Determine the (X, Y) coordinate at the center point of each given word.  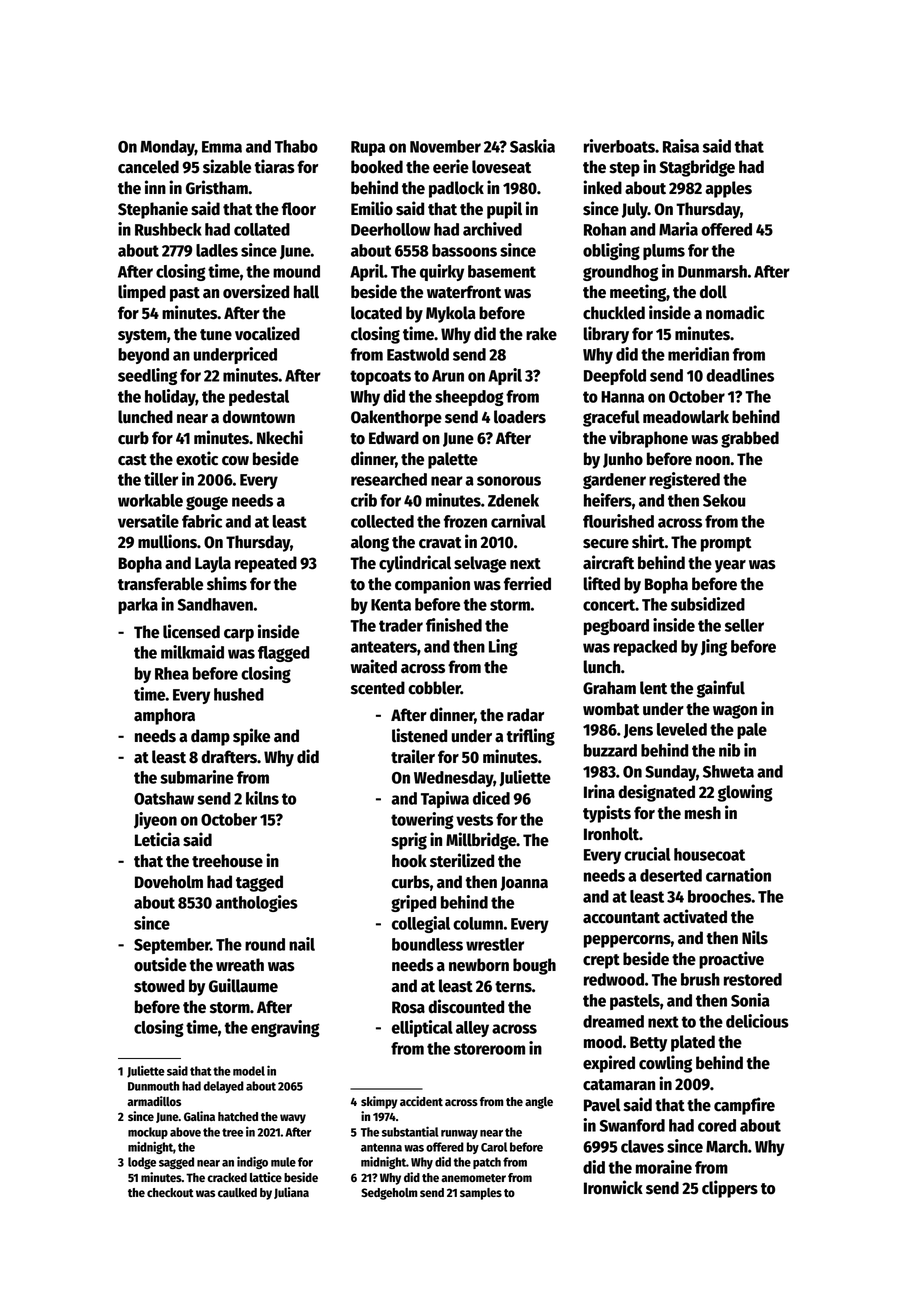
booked (377, 167)
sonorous (509, 481)
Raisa (681, 146)
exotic (197, 458)
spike (251, 737)
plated (693, 1043)
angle (539, 1103)
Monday (167, 148)
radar (525, 715)
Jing (714, 647)
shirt (648, 541)
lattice (266, 1177)
